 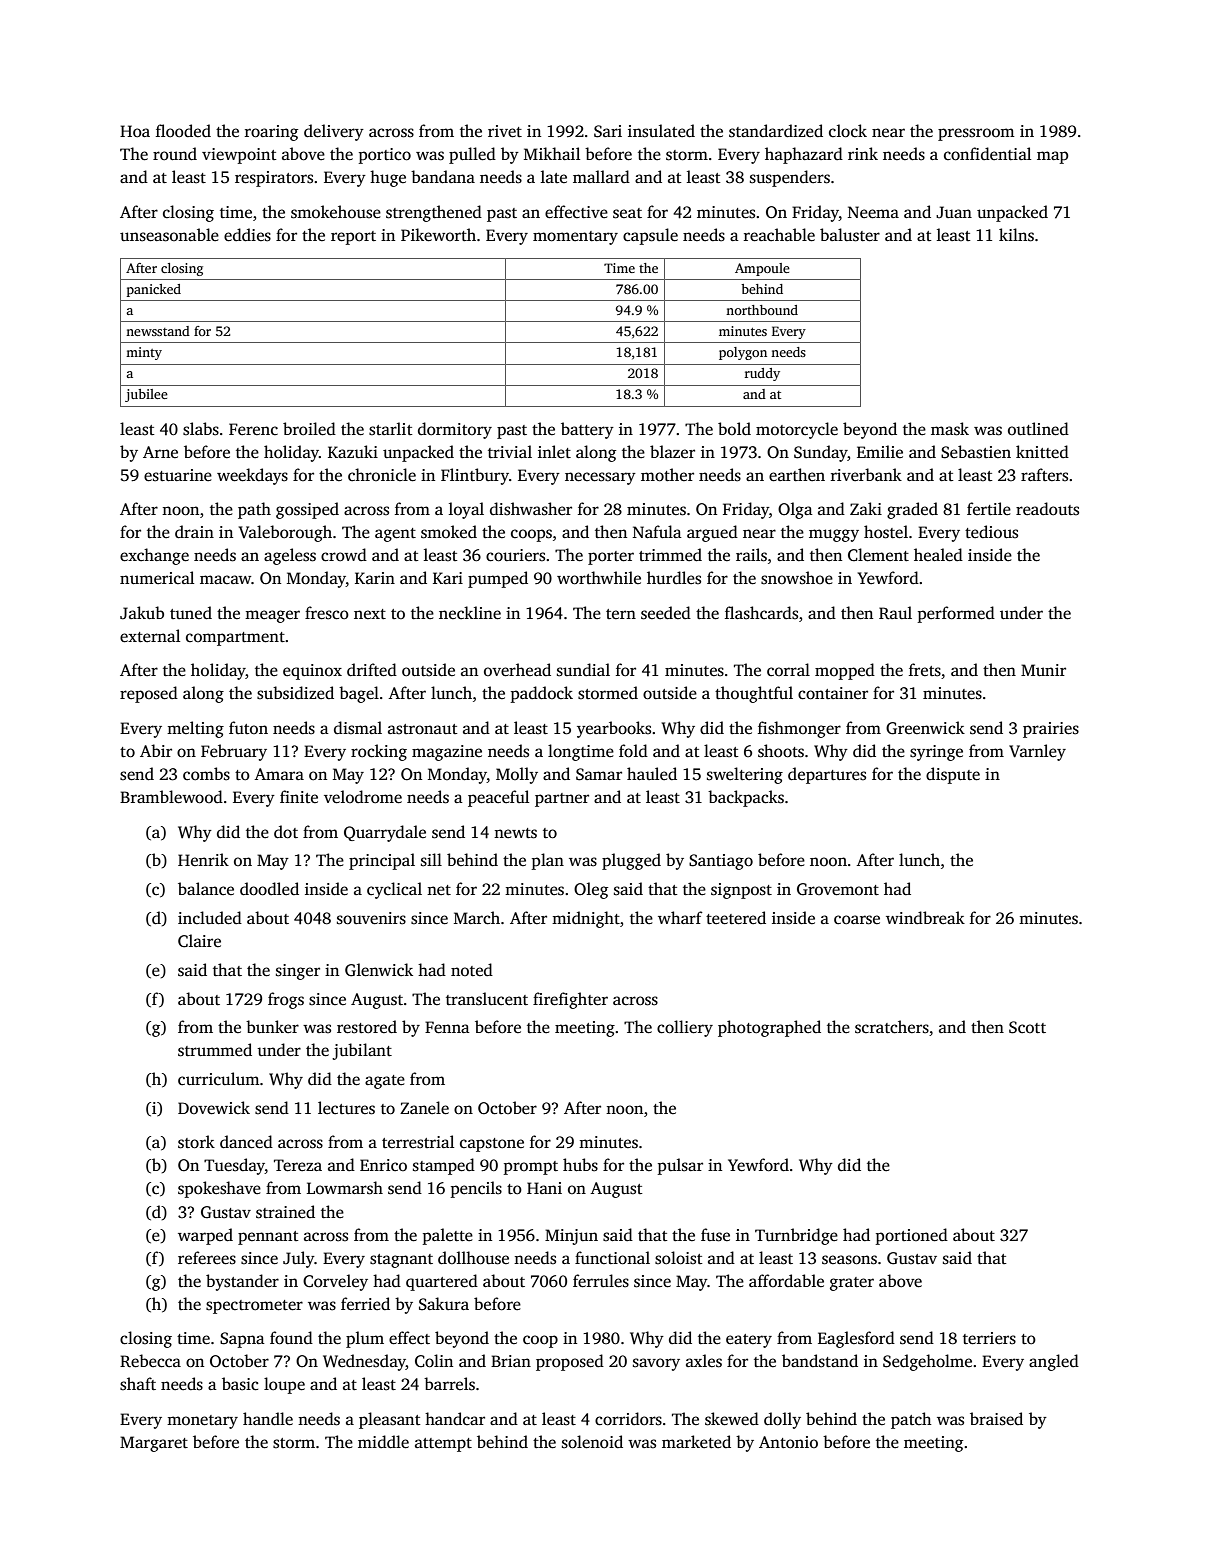 I want to click on capsule, so click(x=650, y=236).
